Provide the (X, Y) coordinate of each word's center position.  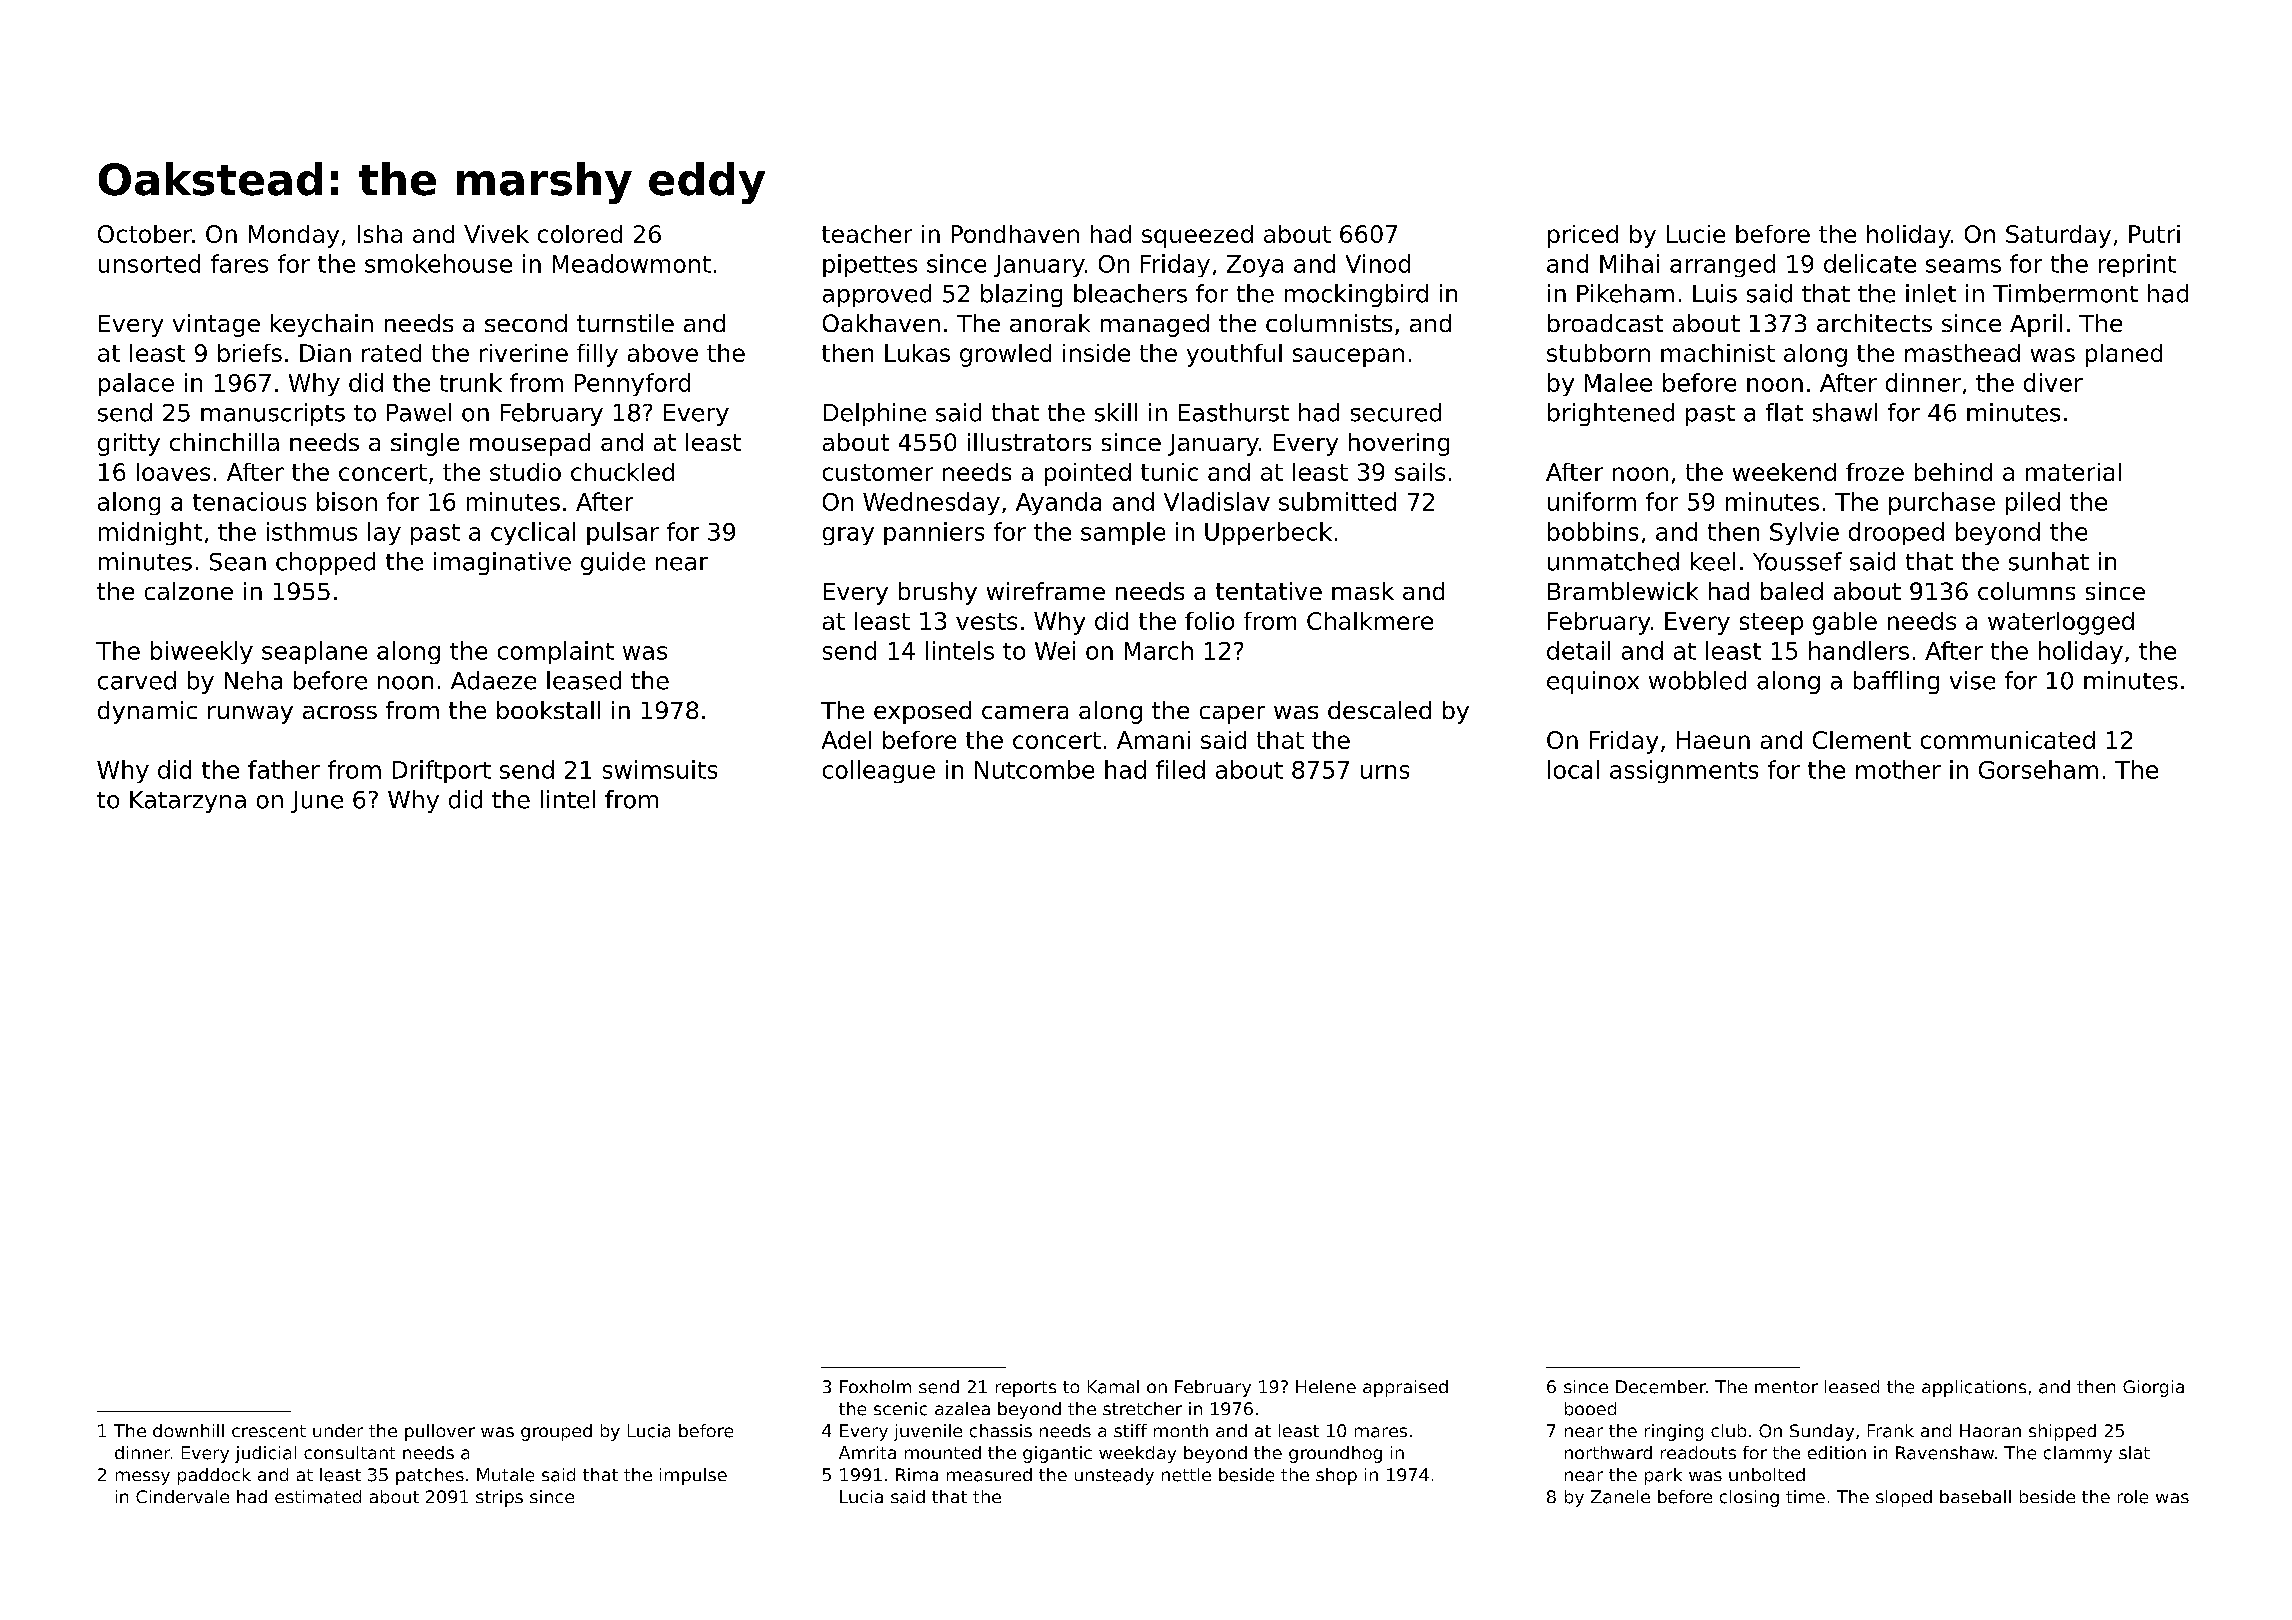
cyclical (533, 533)
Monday (294, 236)
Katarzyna (188, 802)
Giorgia (2153, 1388)
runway (250, 715)
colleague (879, 771)
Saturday (2058, 236)
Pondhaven (1015, 234)
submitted (1337, 501)
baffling (1896, 682)
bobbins (1593, 531)
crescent (269, 1431)
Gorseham (2038, 769)
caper (1232, 715)
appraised (1405, 1388)
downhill (188, 1430)
